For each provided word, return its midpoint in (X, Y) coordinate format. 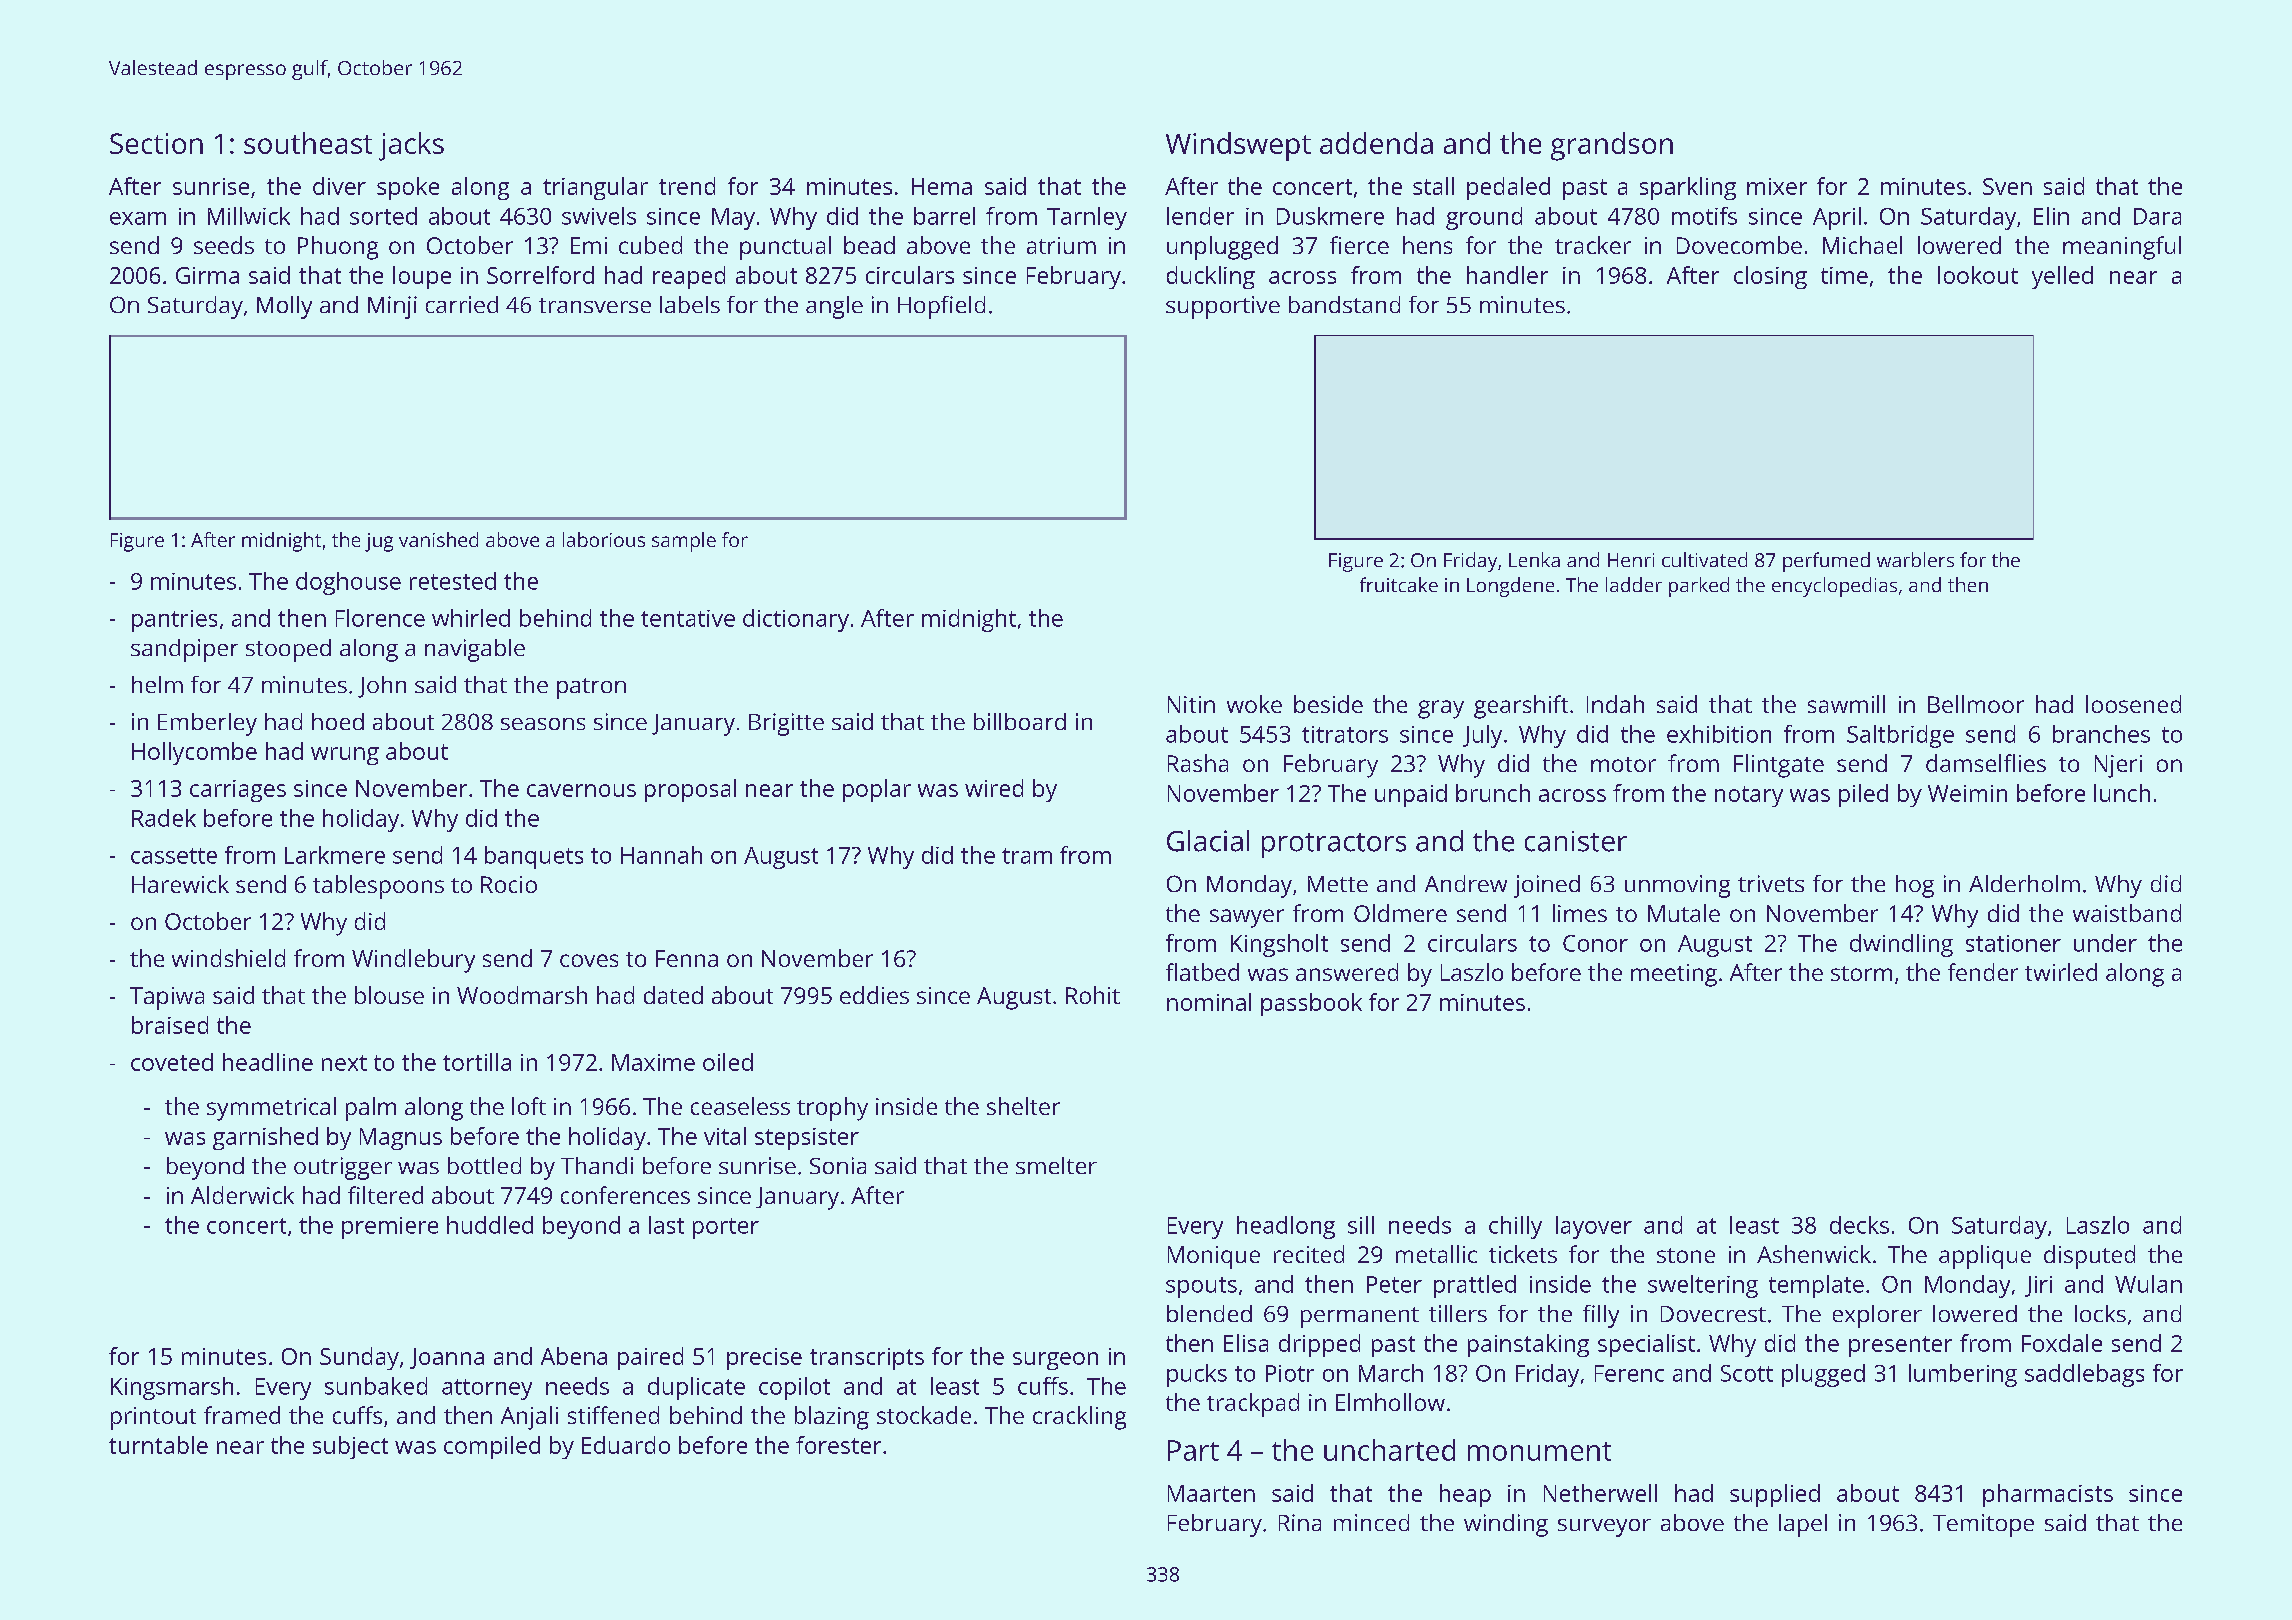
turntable (158, 1445)
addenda (1376, 143)
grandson (1612, 146)
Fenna (687, 958)
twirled (2061, 972)
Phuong (338, 248)
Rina (1300, 1522)
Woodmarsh (522, 995)
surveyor (1604, 1528)
